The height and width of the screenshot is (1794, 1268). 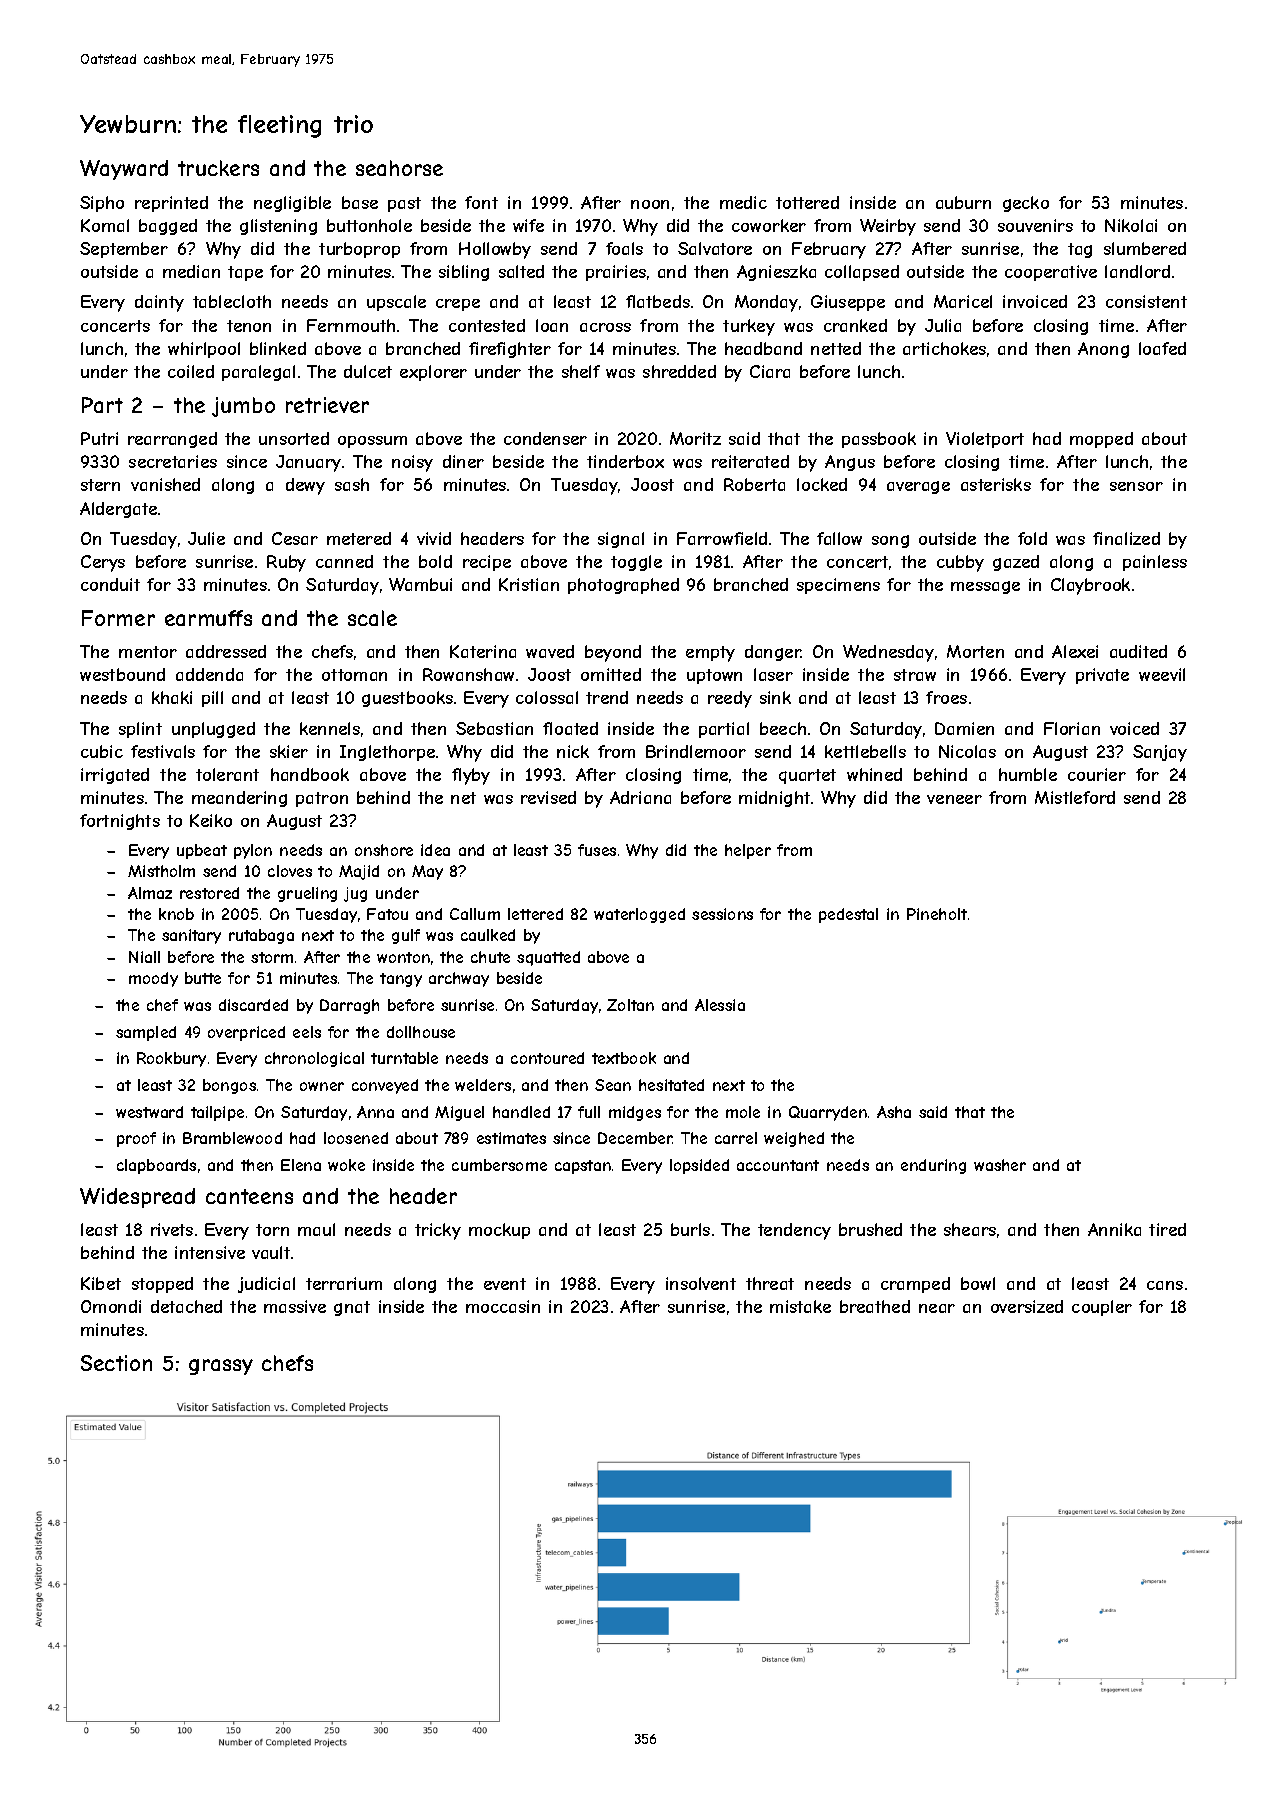 I want to click on moccasin, so click(x=503, y=1306).
